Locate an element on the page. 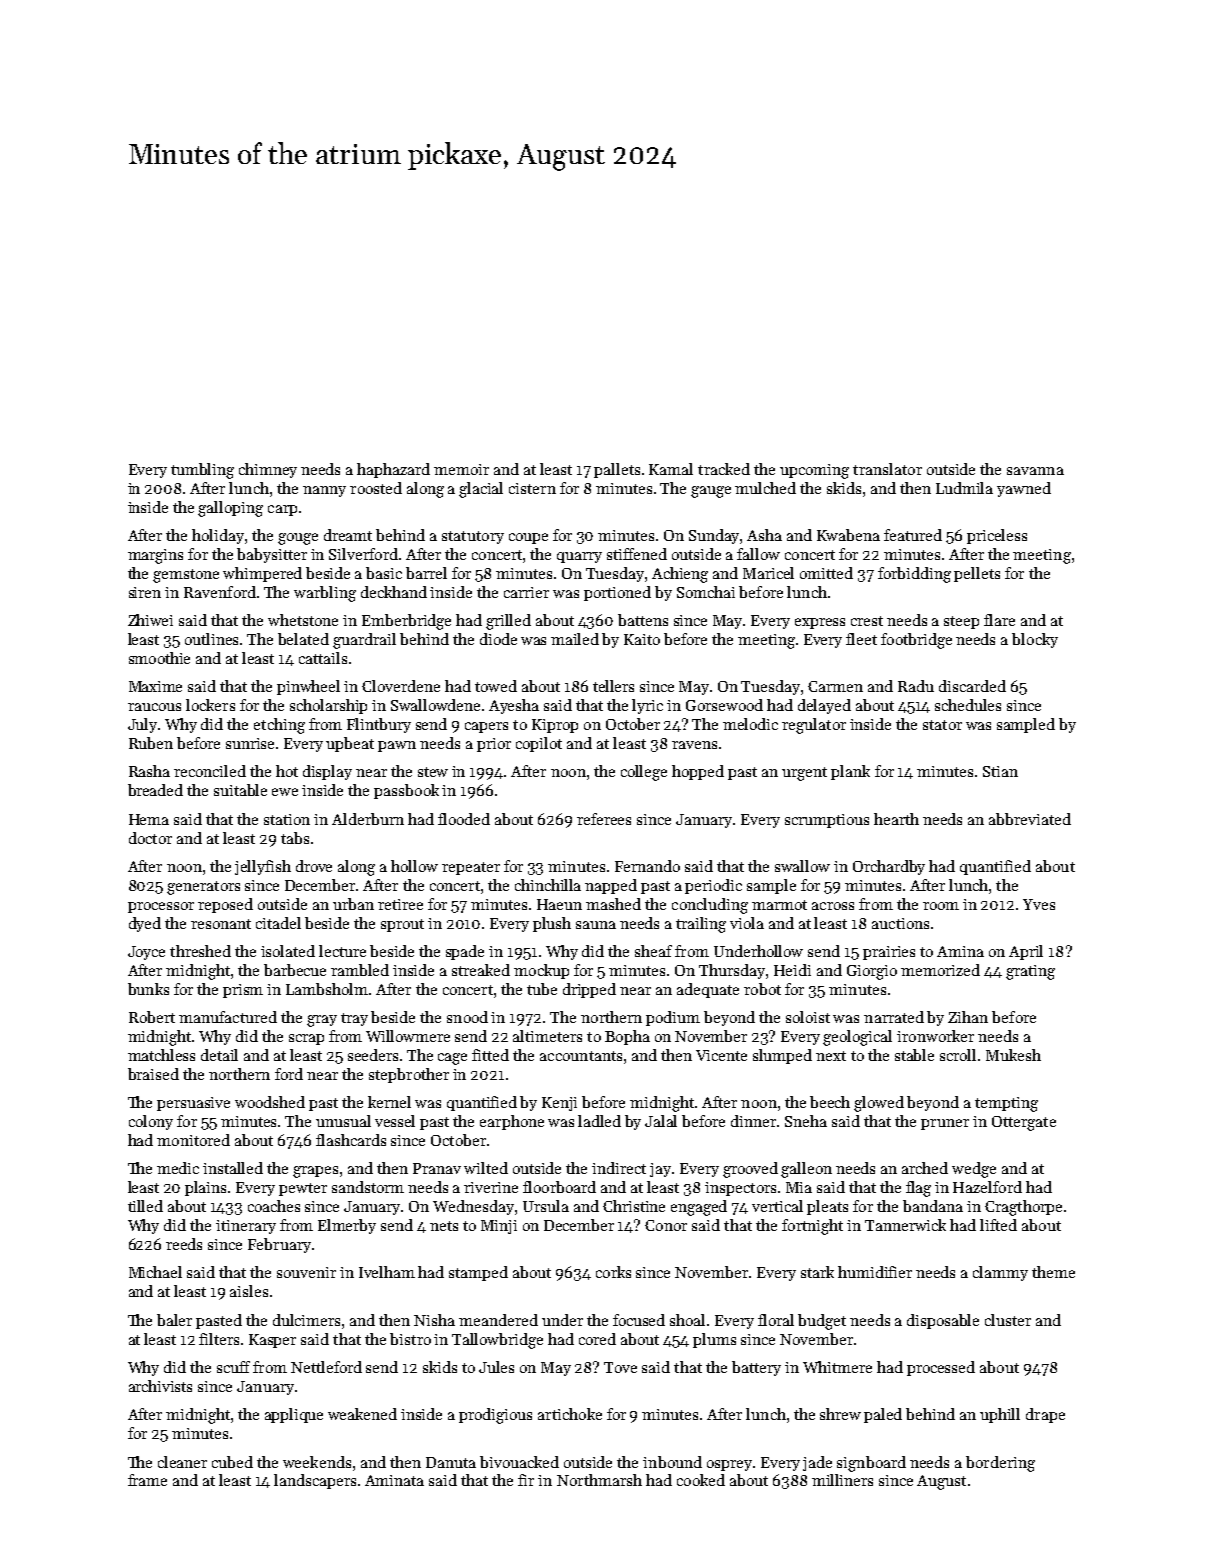  stew is located at coordinates (433, 772).
